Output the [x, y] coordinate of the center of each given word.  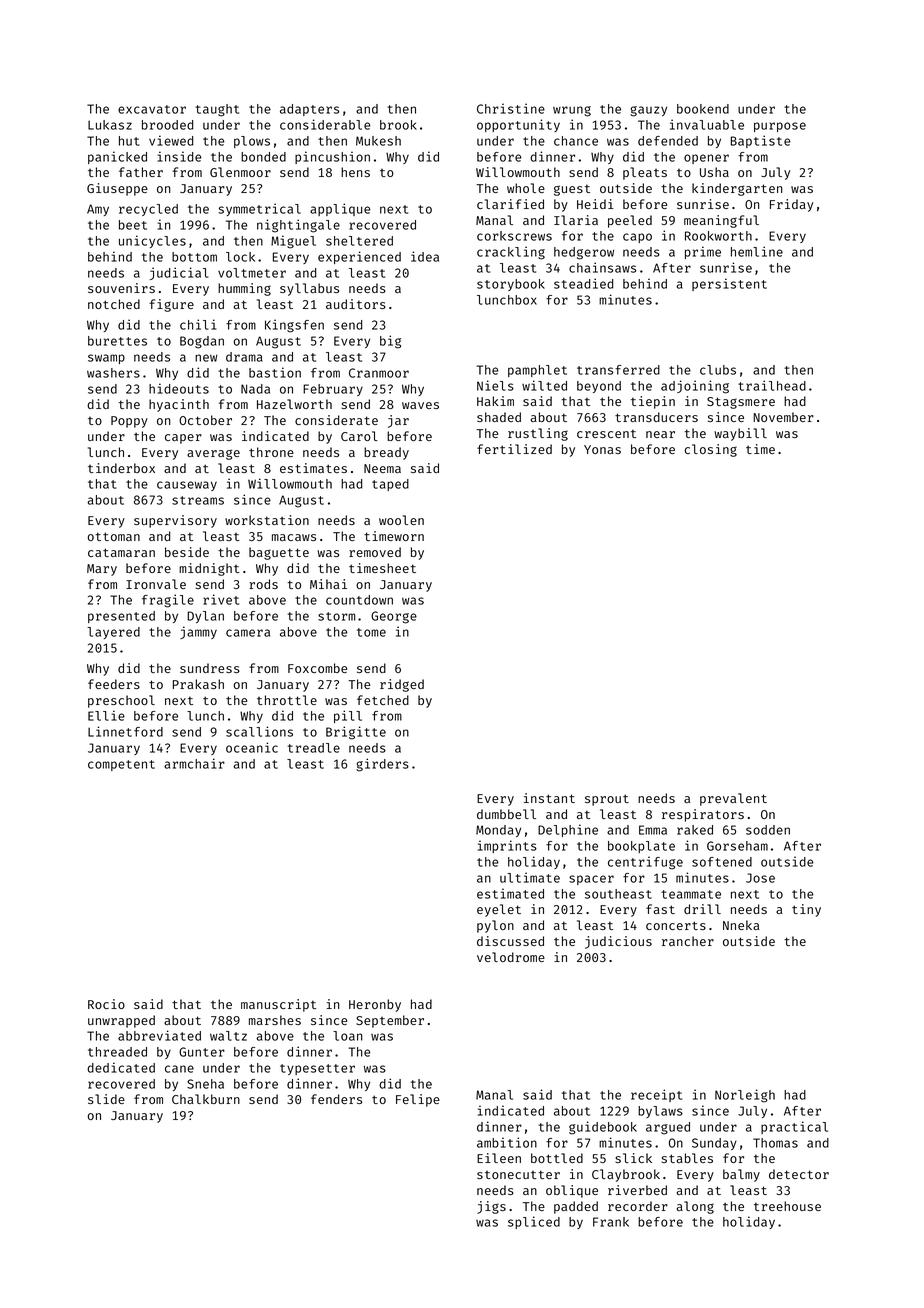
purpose [780, 127]
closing [710, 450]
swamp [106, 359]
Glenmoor [240, 172]
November [783, 417]
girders [382, 765]
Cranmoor [379, 373]
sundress [210, 668]
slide [106, 1099]
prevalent [733, 799]
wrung [572, 111]
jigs [491, 1207]
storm [337, 616]
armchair [194, 763]
